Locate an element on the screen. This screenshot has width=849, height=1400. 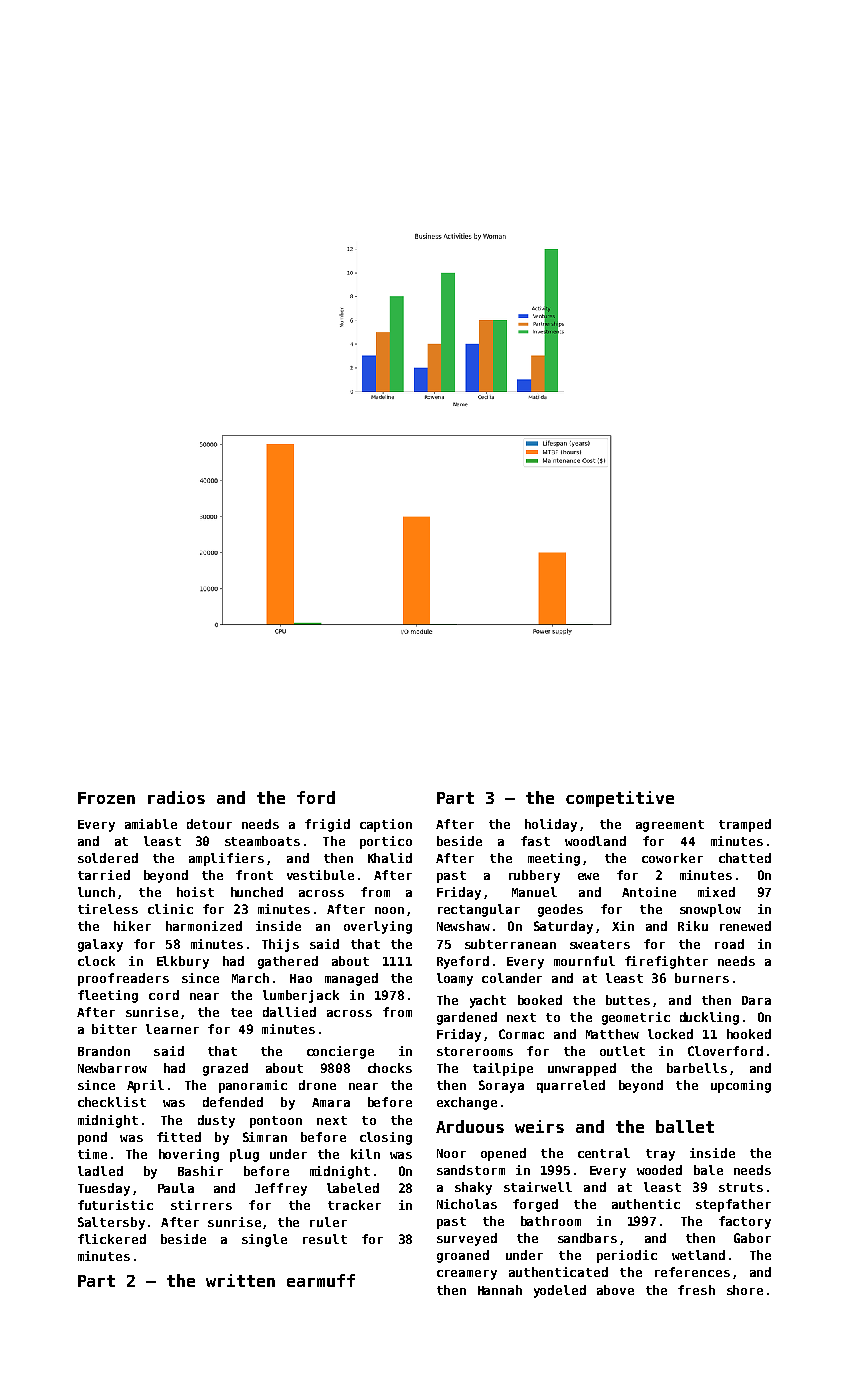
gathered is located at coordinates (288, 962).
